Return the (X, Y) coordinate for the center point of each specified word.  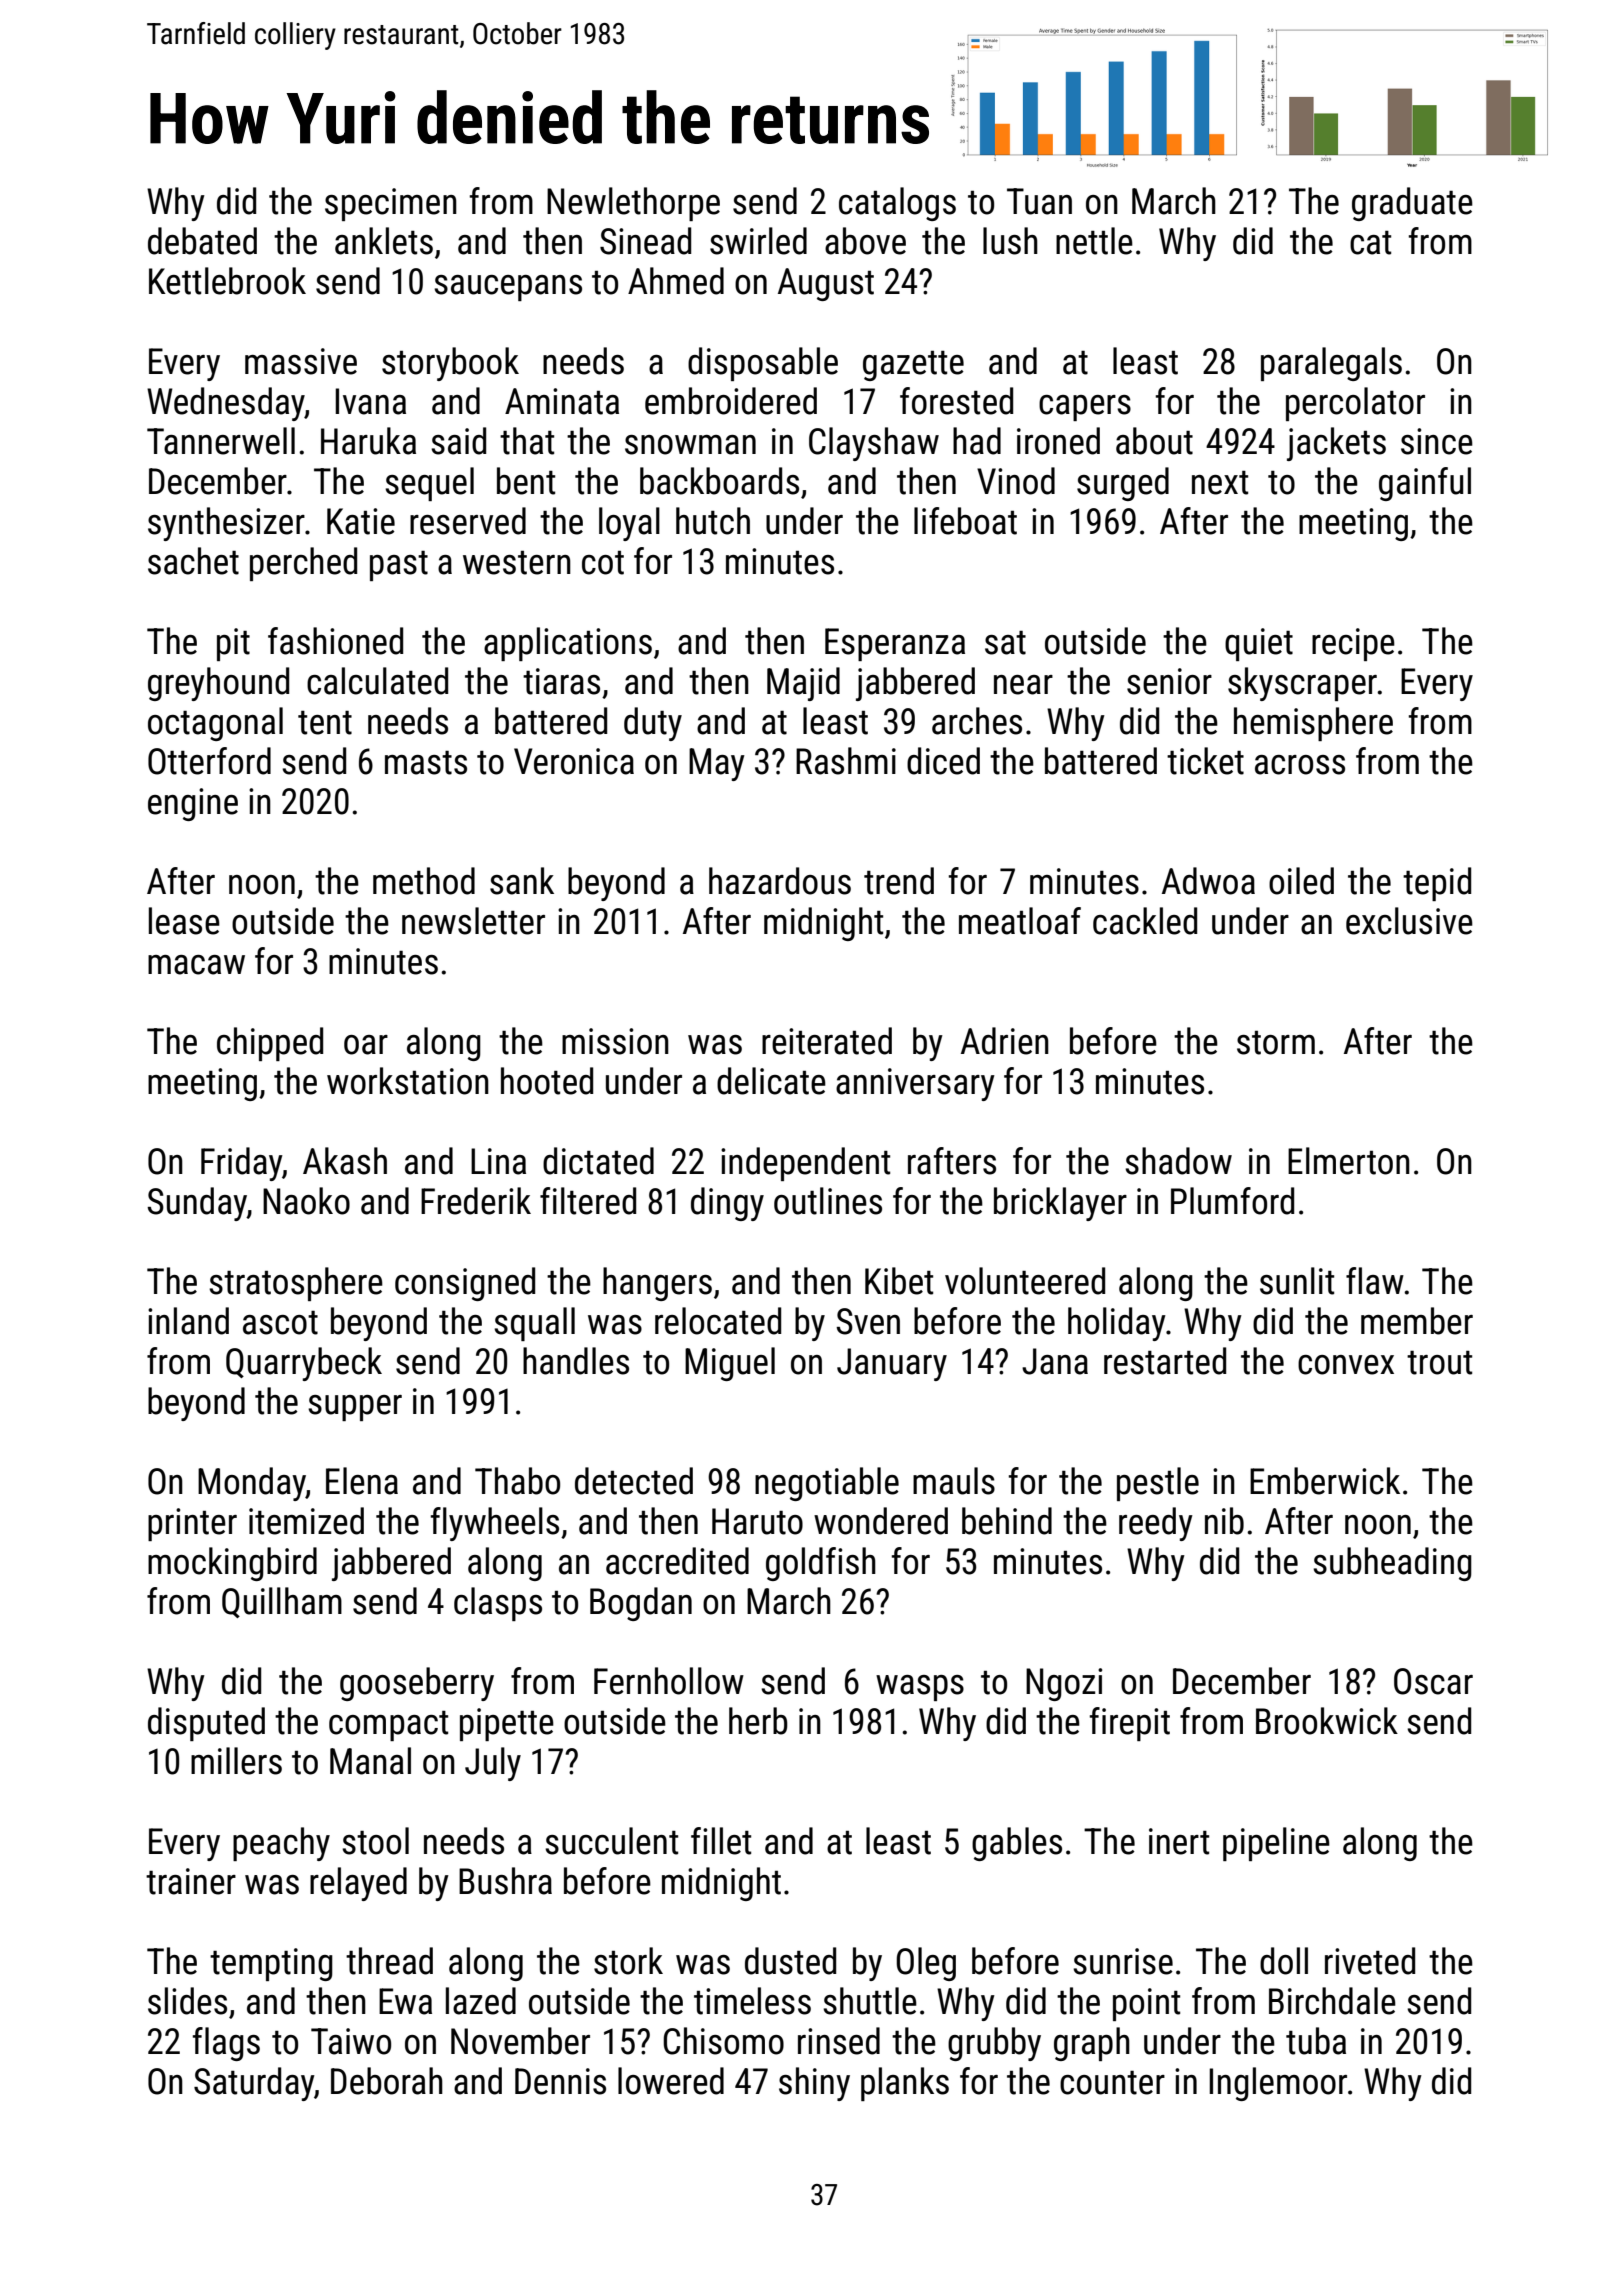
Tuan (1039, 201)
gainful (1425, 484)
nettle (1094, 241)
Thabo (517, 1481)
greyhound (218, 684)
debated (202, 241)
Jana (1055, 1361)
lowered (671, 2081)
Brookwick (1327, 1721)
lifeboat (965, 521)
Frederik (476, 1201)
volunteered (1025, 1281)
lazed (481, 2001)
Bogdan (641, 1604)
